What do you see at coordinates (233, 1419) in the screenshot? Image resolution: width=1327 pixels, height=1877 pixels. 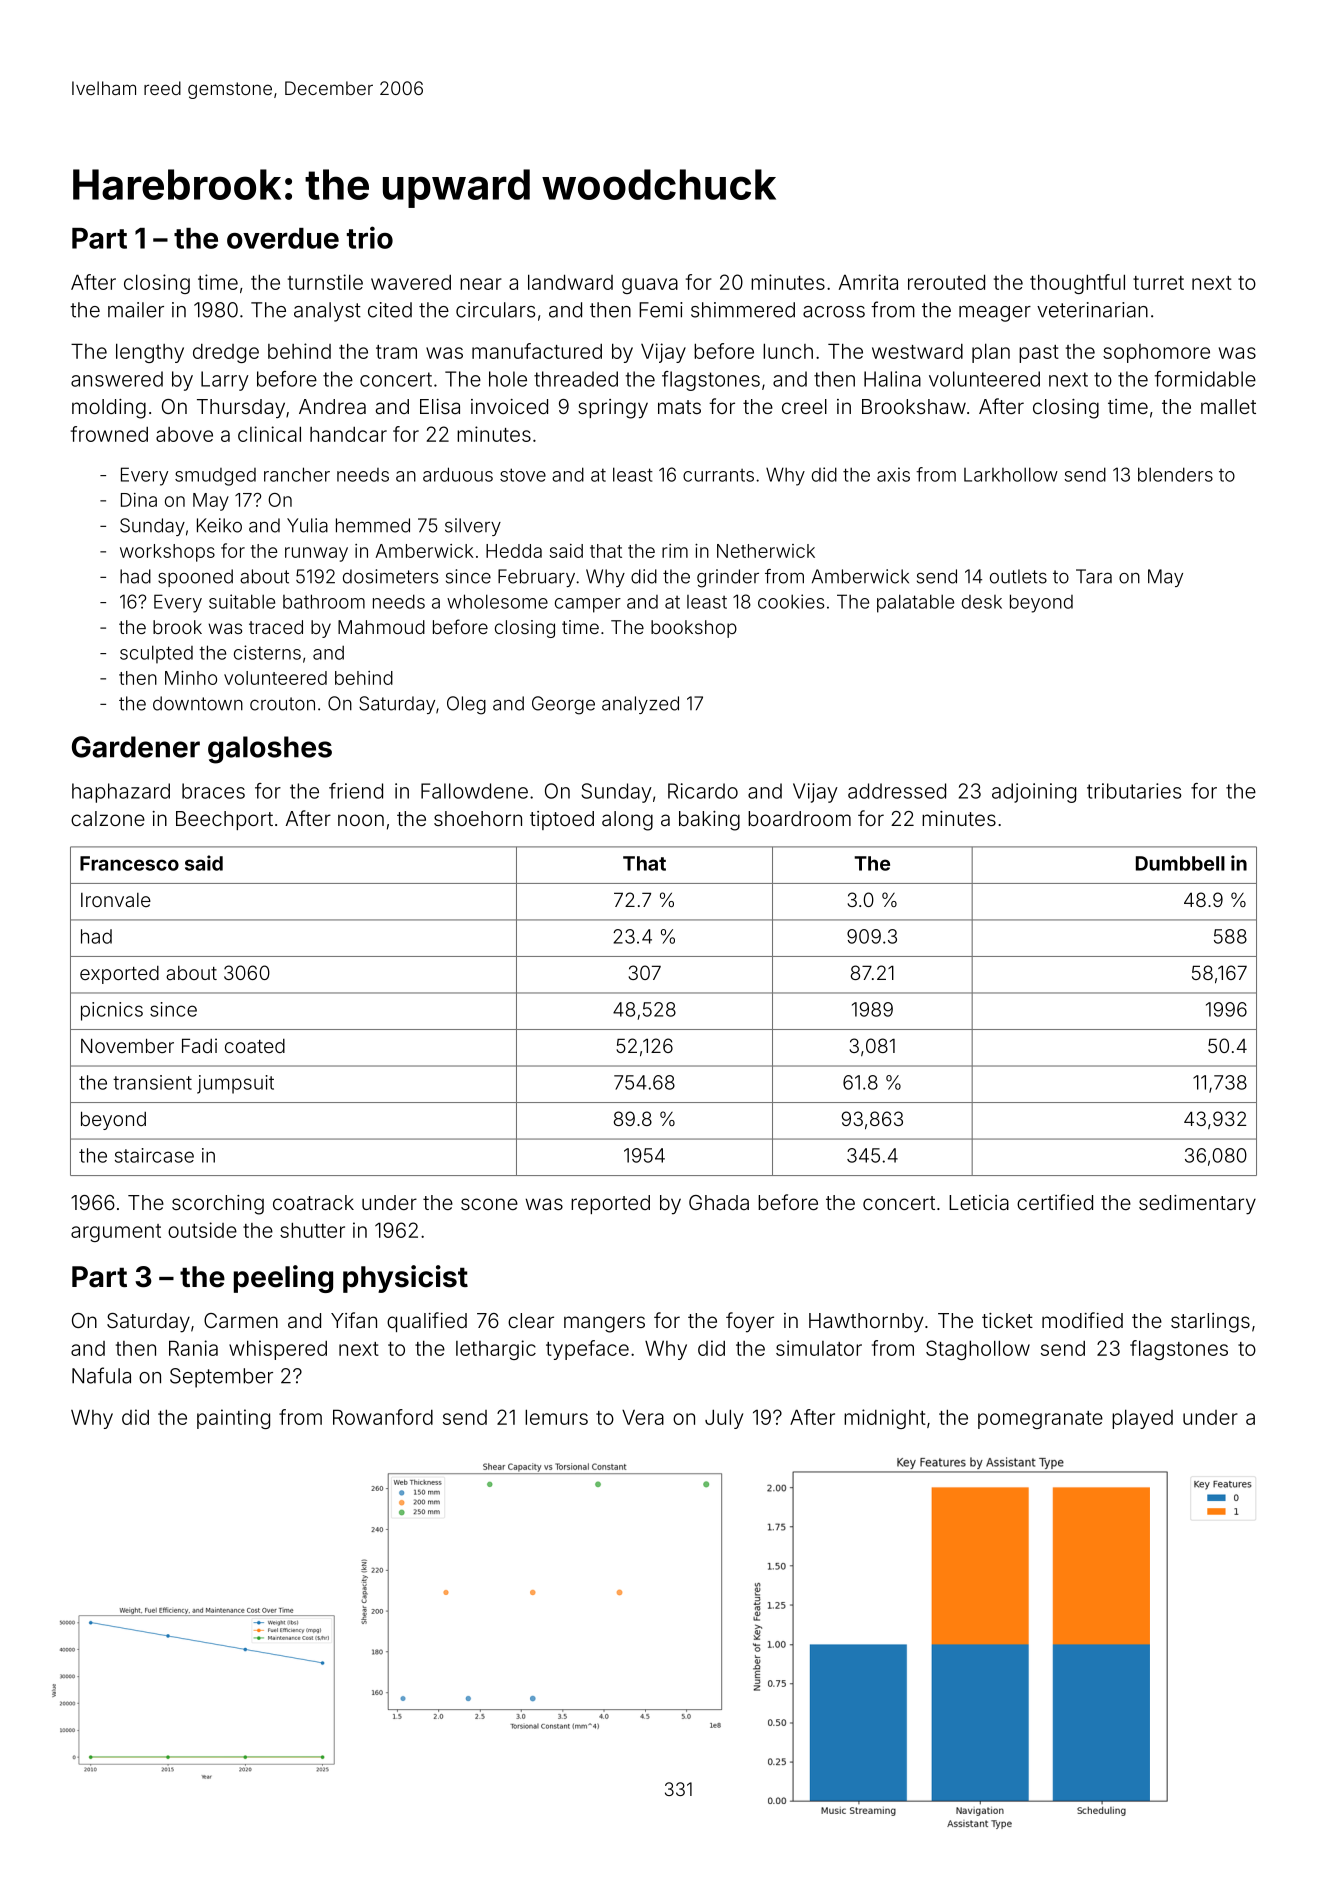 I see `painting` at bounding box center [233, 1419].
